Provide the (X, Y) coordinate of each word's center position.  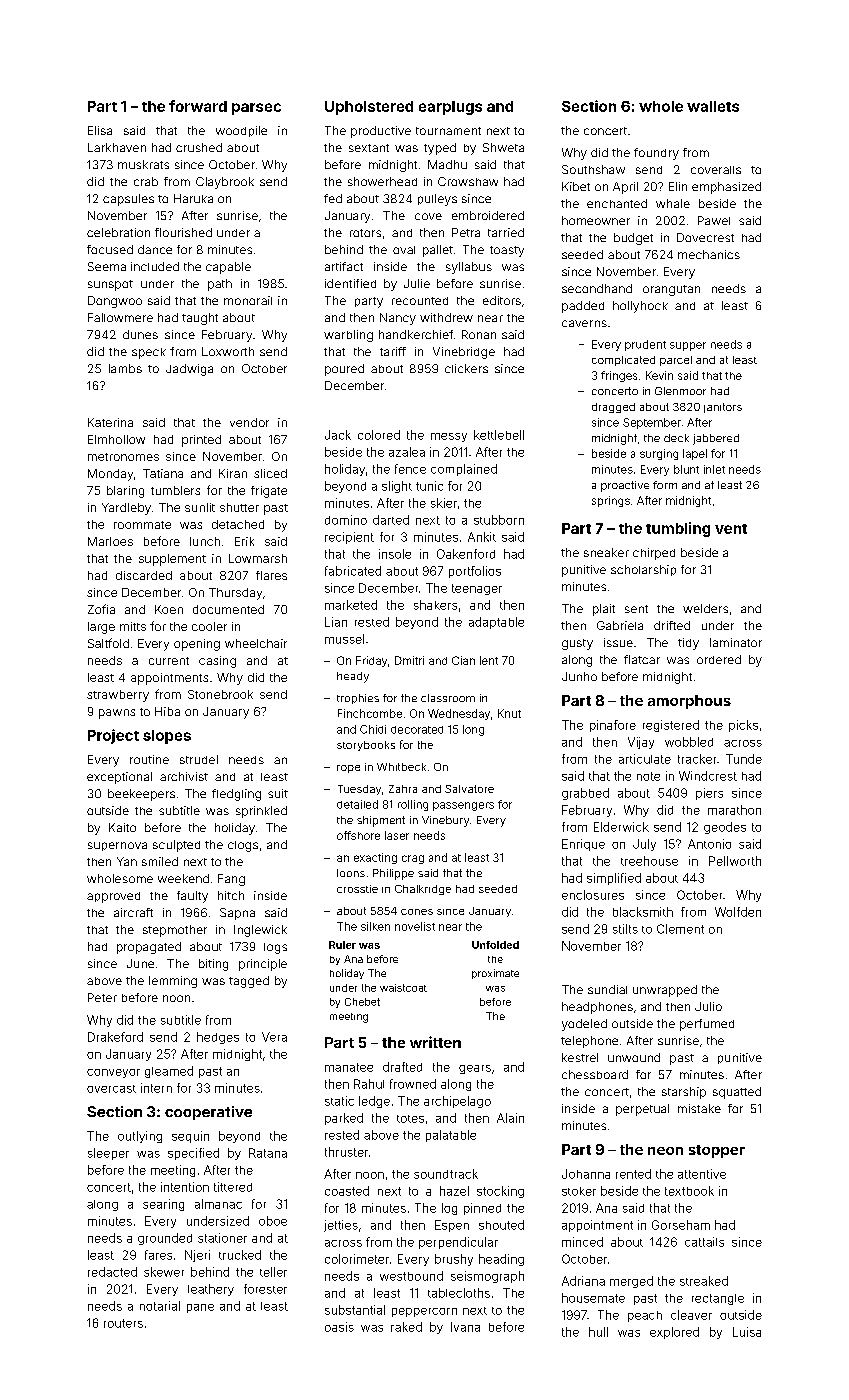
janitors (723, 408)
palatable (451, 1136)
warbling (348, 336)
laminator (736, 642)
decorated (417, 730)
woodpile (241, 131)
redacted (112, 1272)
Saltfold (108, 643)
